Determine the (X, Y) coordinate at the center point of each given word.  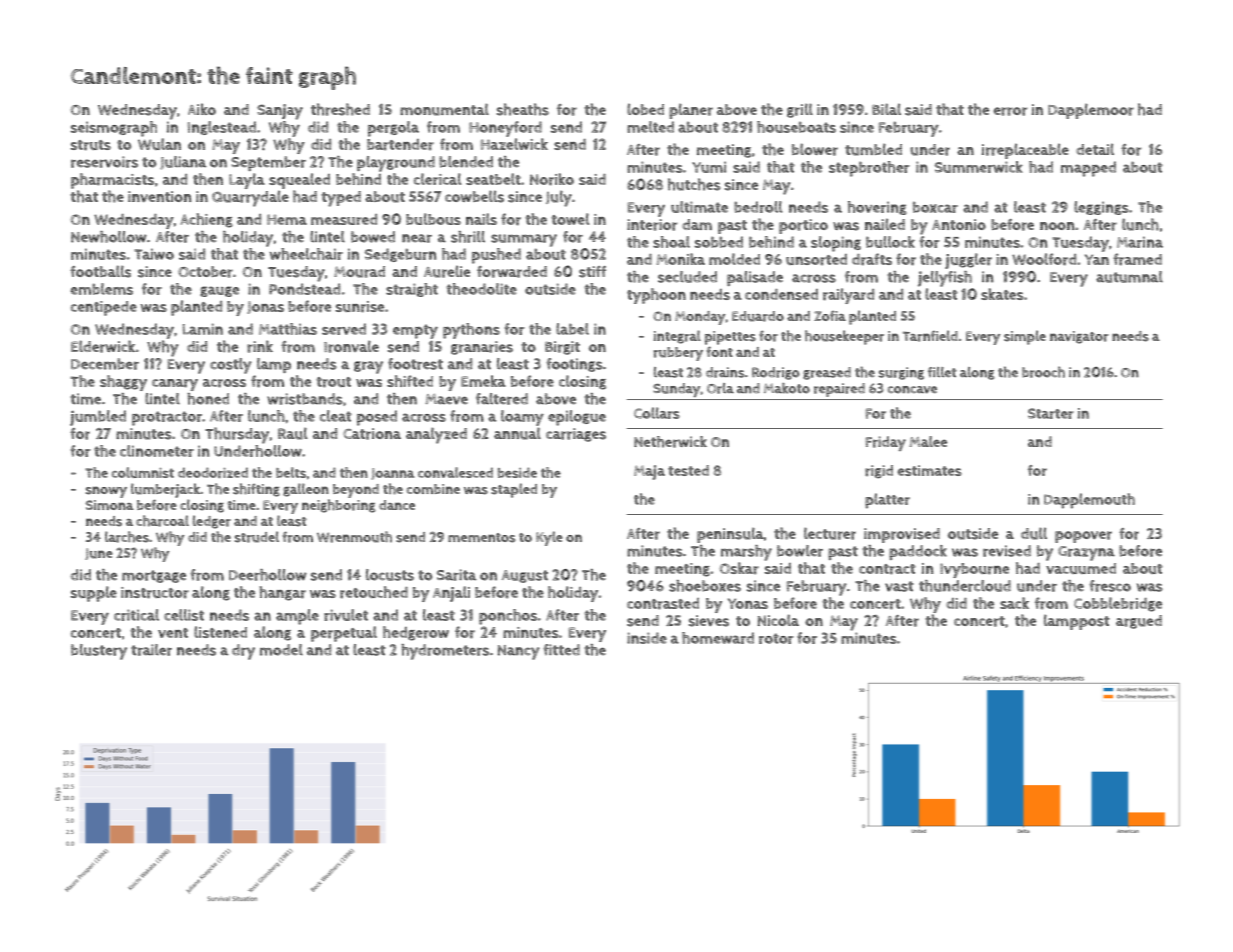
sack (1014, 603)
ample (297, 617)
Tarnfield (930, 336)
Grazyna (1086, 553)
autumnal (1129, 277)
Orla (720, 388)
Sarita (457, 575)
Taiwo (154, 254)
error (1011, 111)
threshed (340, 109)
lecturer (830, 533)
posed (377, 418)
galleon (306, 490)
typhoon (656, 296)
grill (800, 110)
